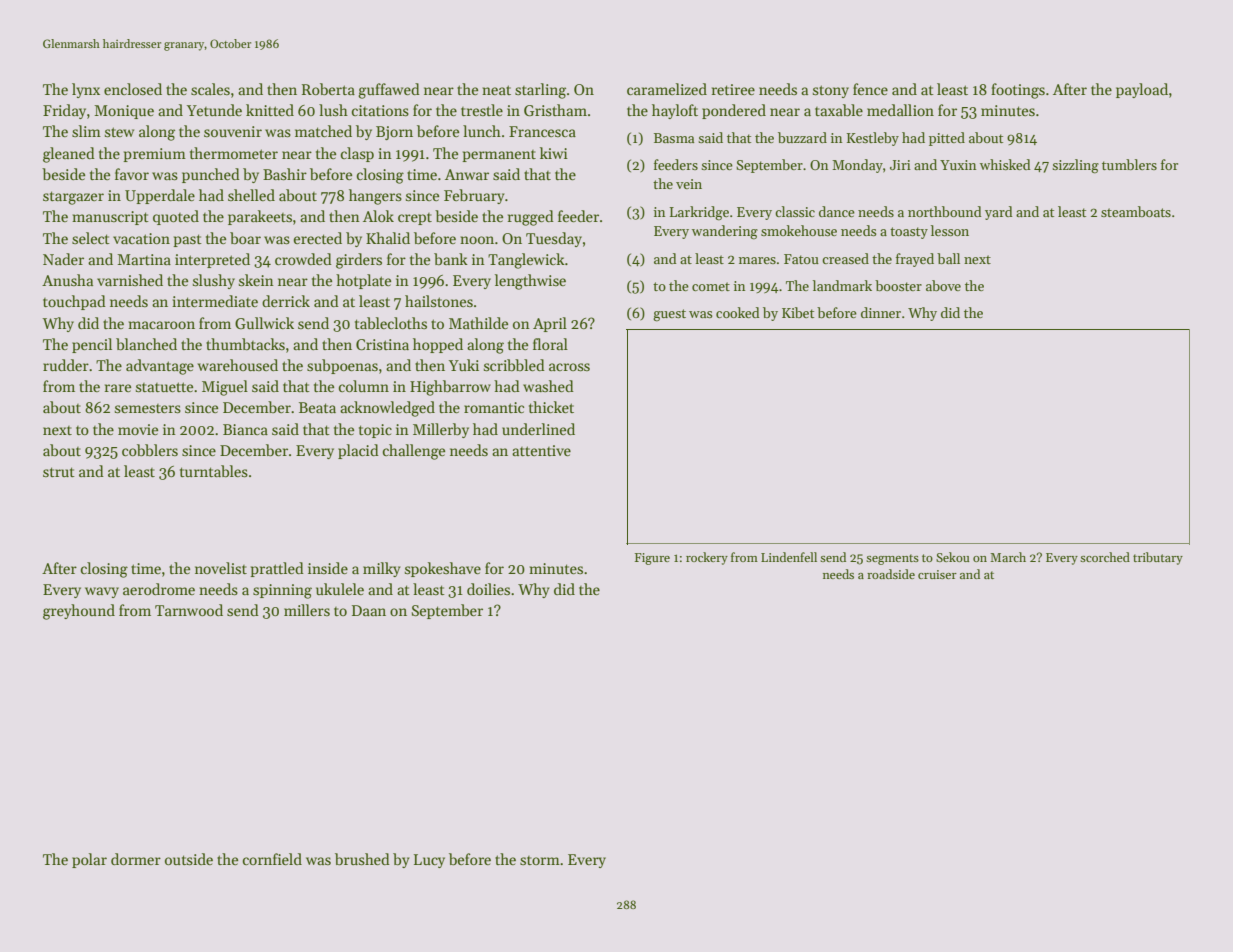  I want to click on greyhound, so click(79, 612).
